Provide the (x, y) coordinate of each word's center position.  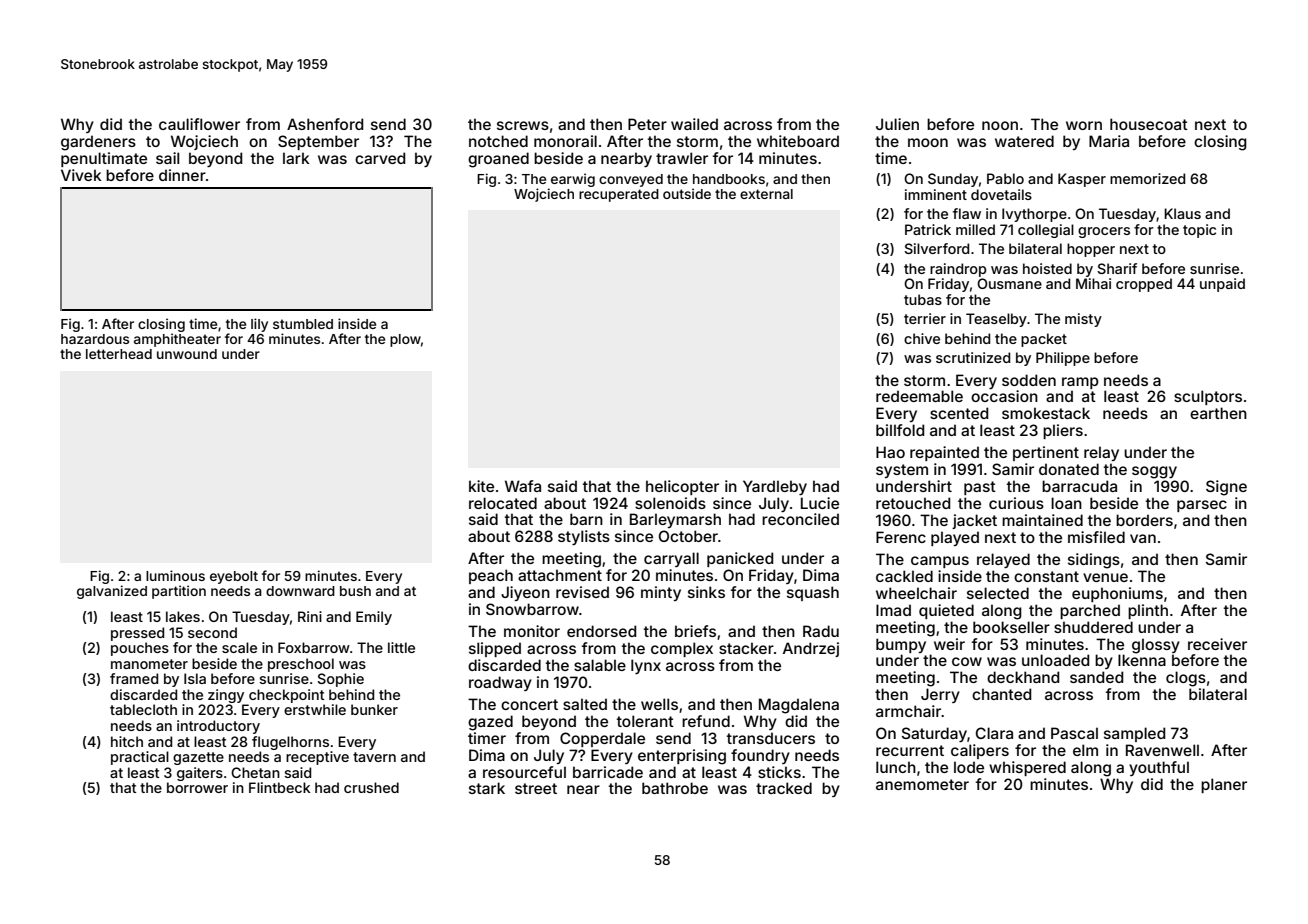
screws (523, 125)
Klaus (1182, 213)
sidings (1094, 561)
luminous (175, 575)
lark (296, 158)
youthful (1159, 768)
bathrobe (675, 788)
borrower (197, 787)
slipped (495, 649)
